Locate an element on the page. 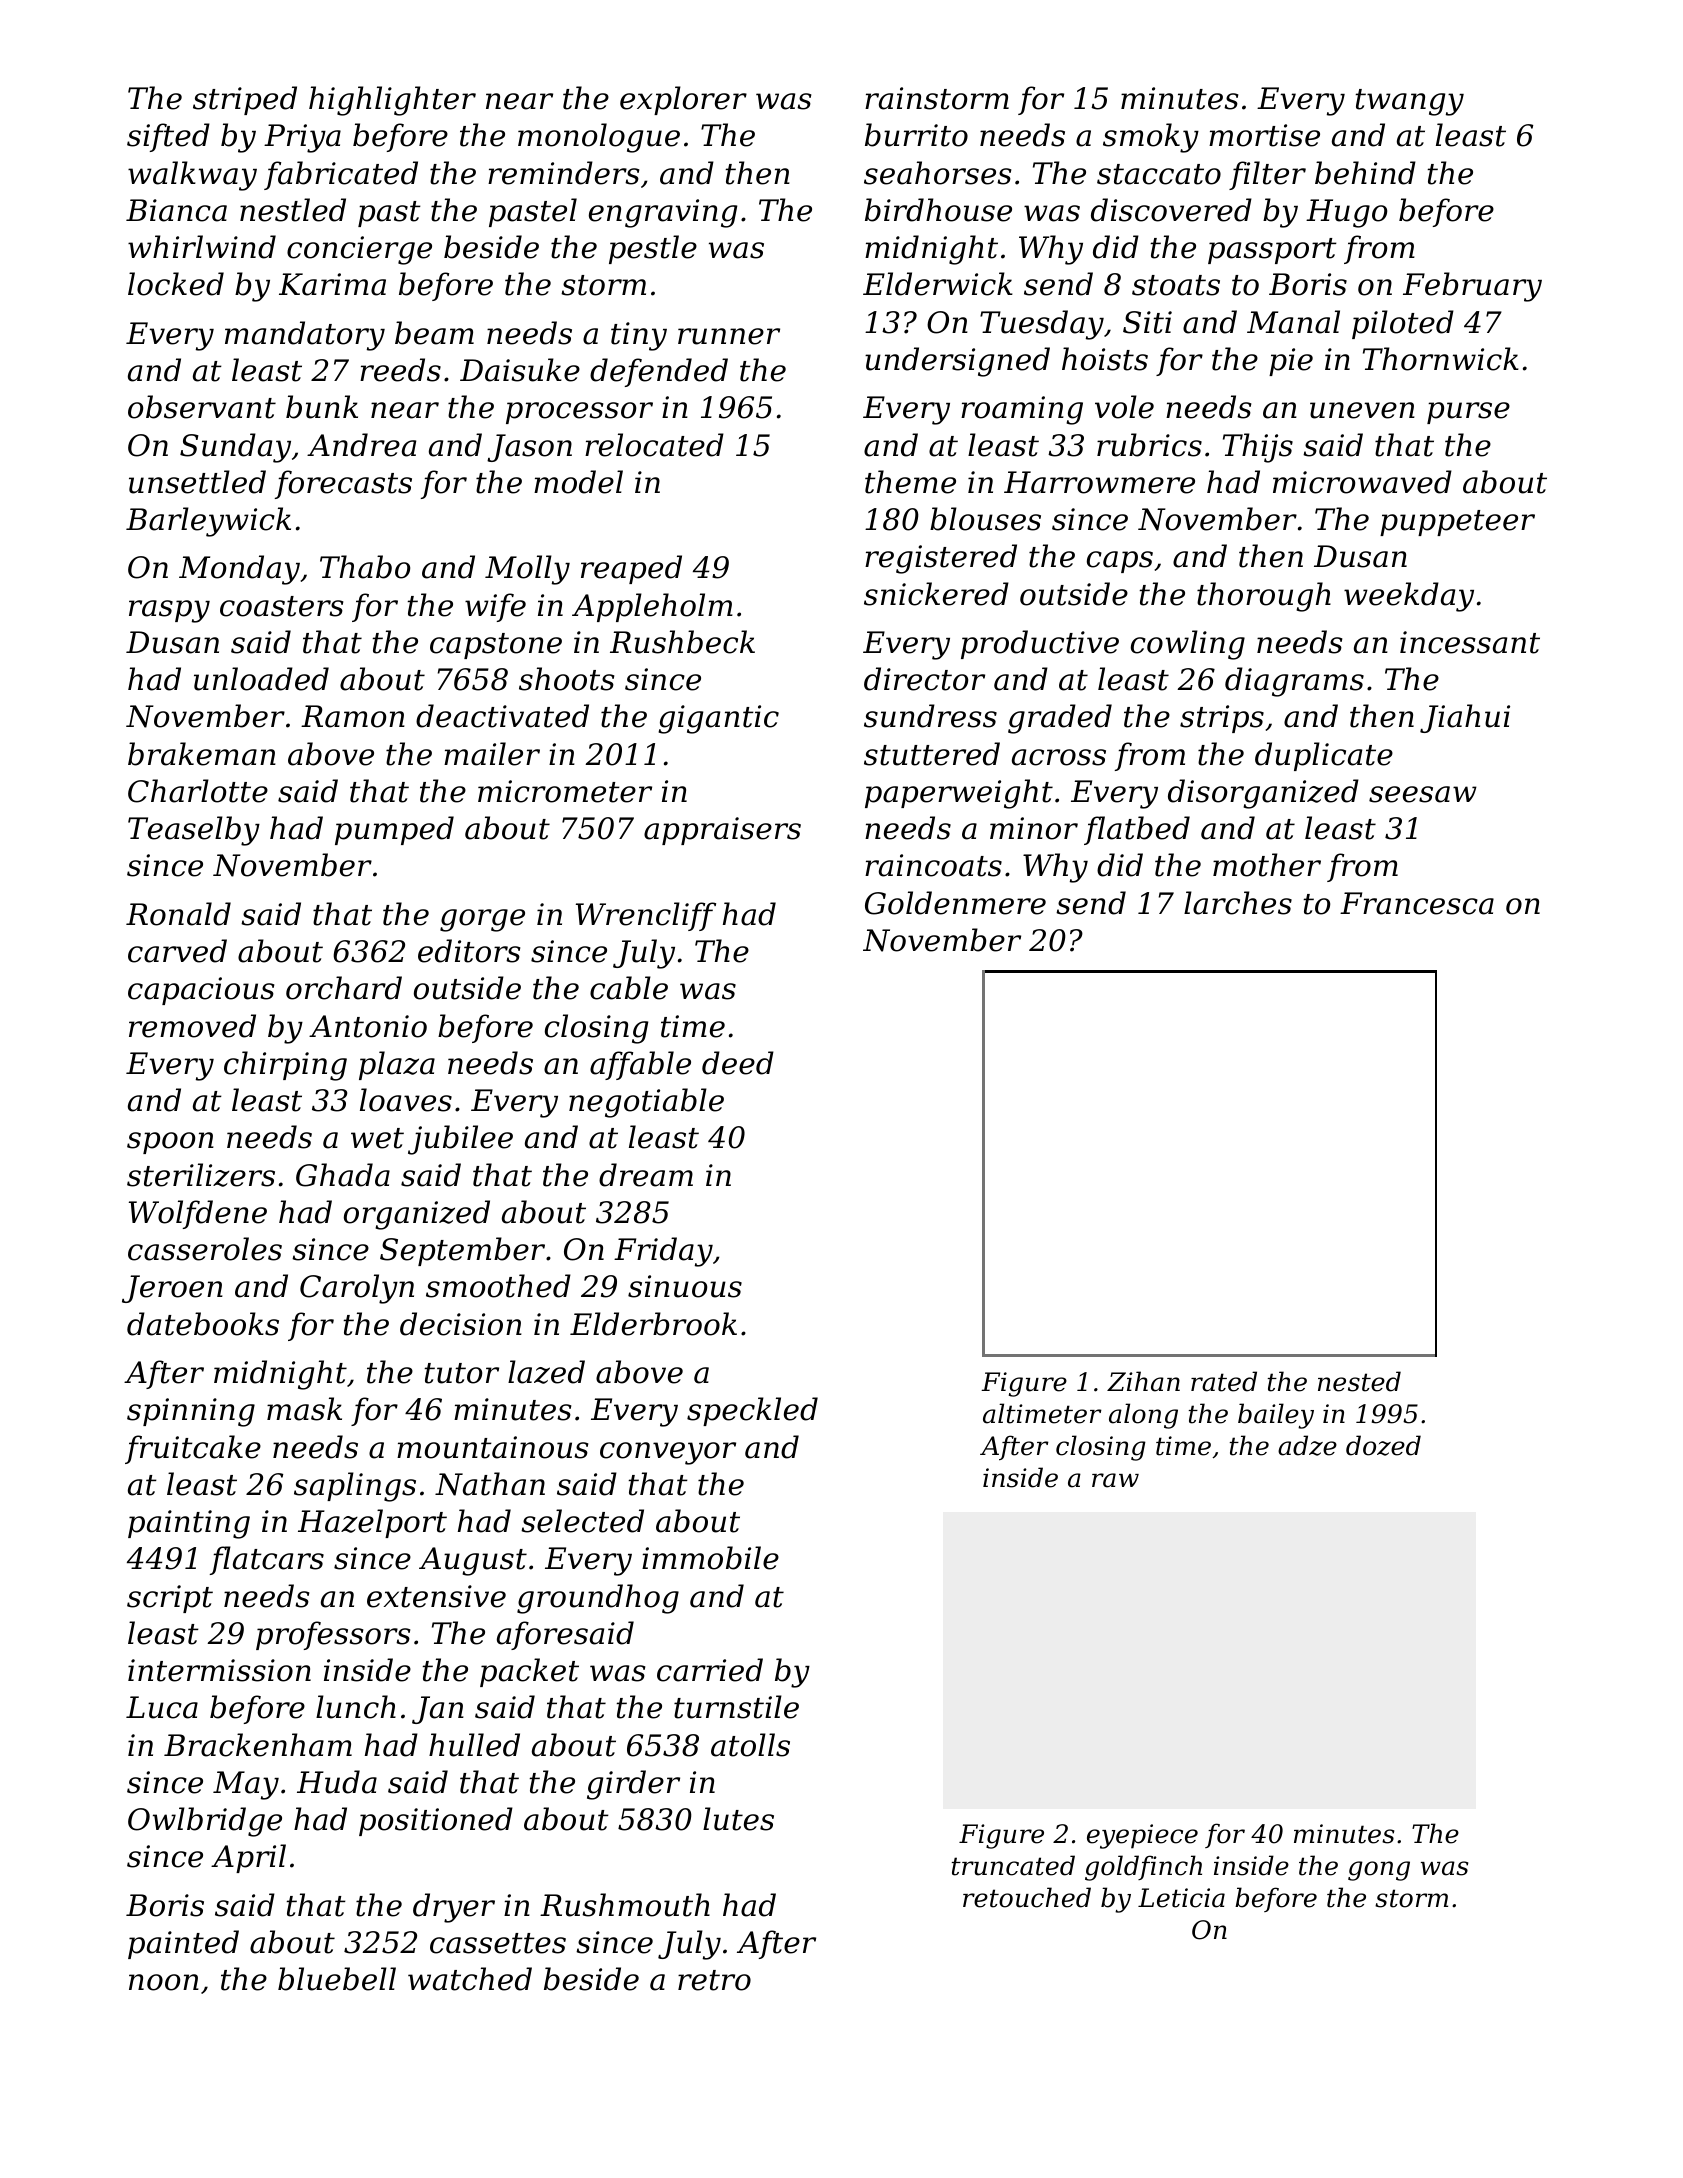  Zihan is located at coordinates (1143, 1381).
